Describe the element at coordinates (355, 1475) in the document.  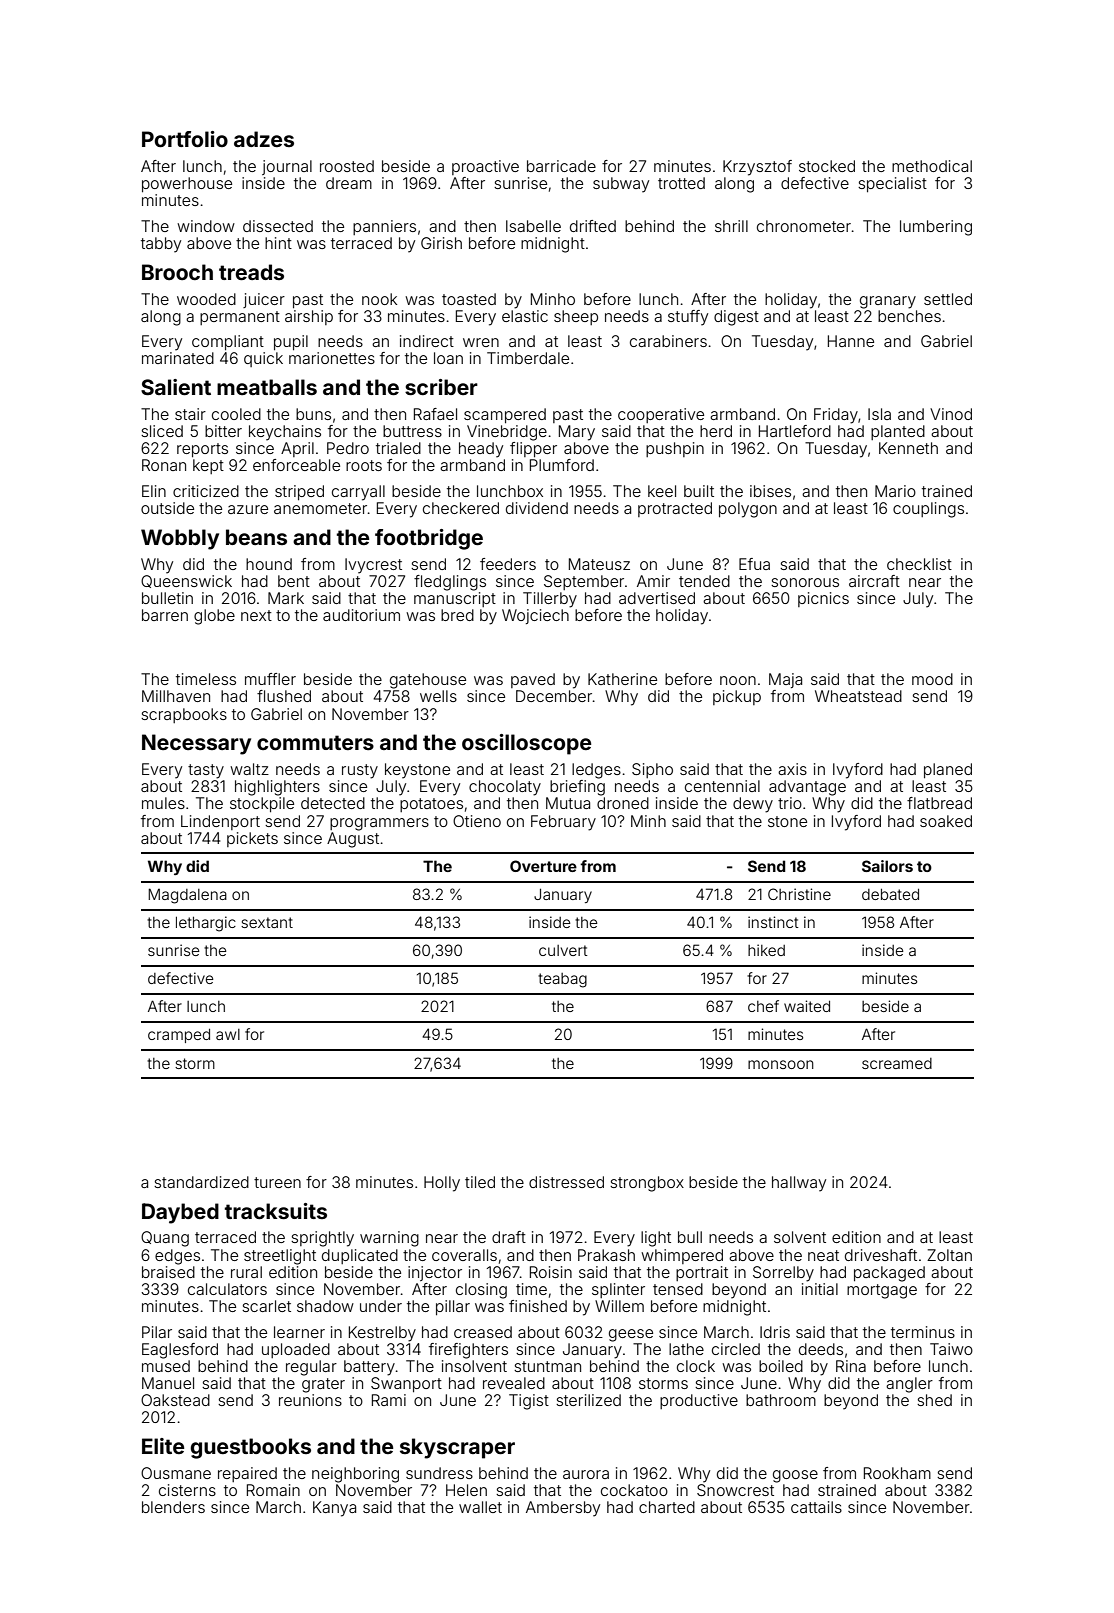
I see `neighboring` at that location.
